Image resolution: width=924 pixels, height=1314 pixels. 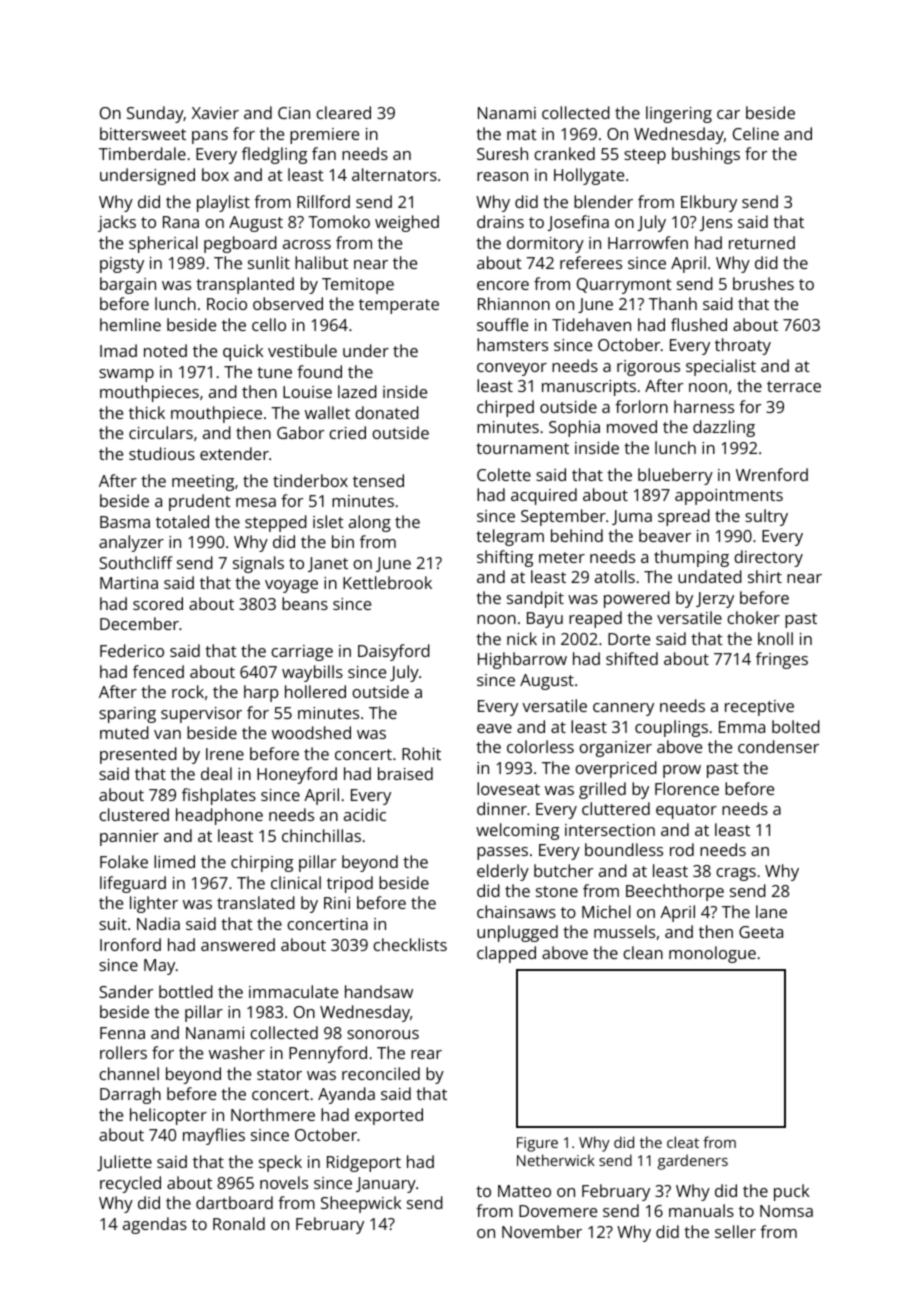 I want to click on chirped, so click(x=505, y=408).
